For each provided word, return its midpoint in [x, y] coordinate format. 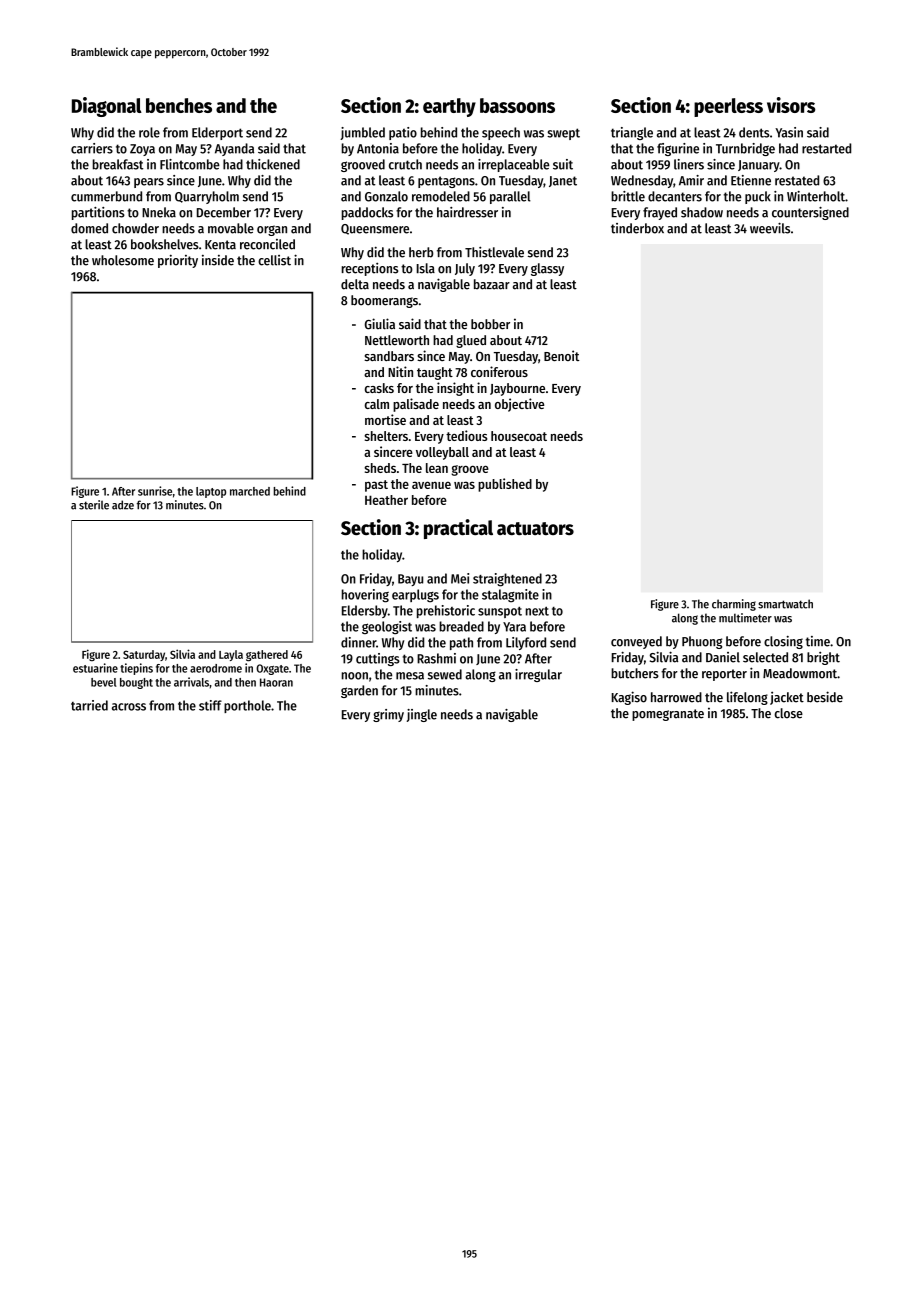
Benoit [562, 355]
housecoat [519, 436]
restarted [826, 148]
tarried [89, 705]
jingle [422, 715]
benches [179, 105]
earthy [449, 107]
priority [178, 261]
